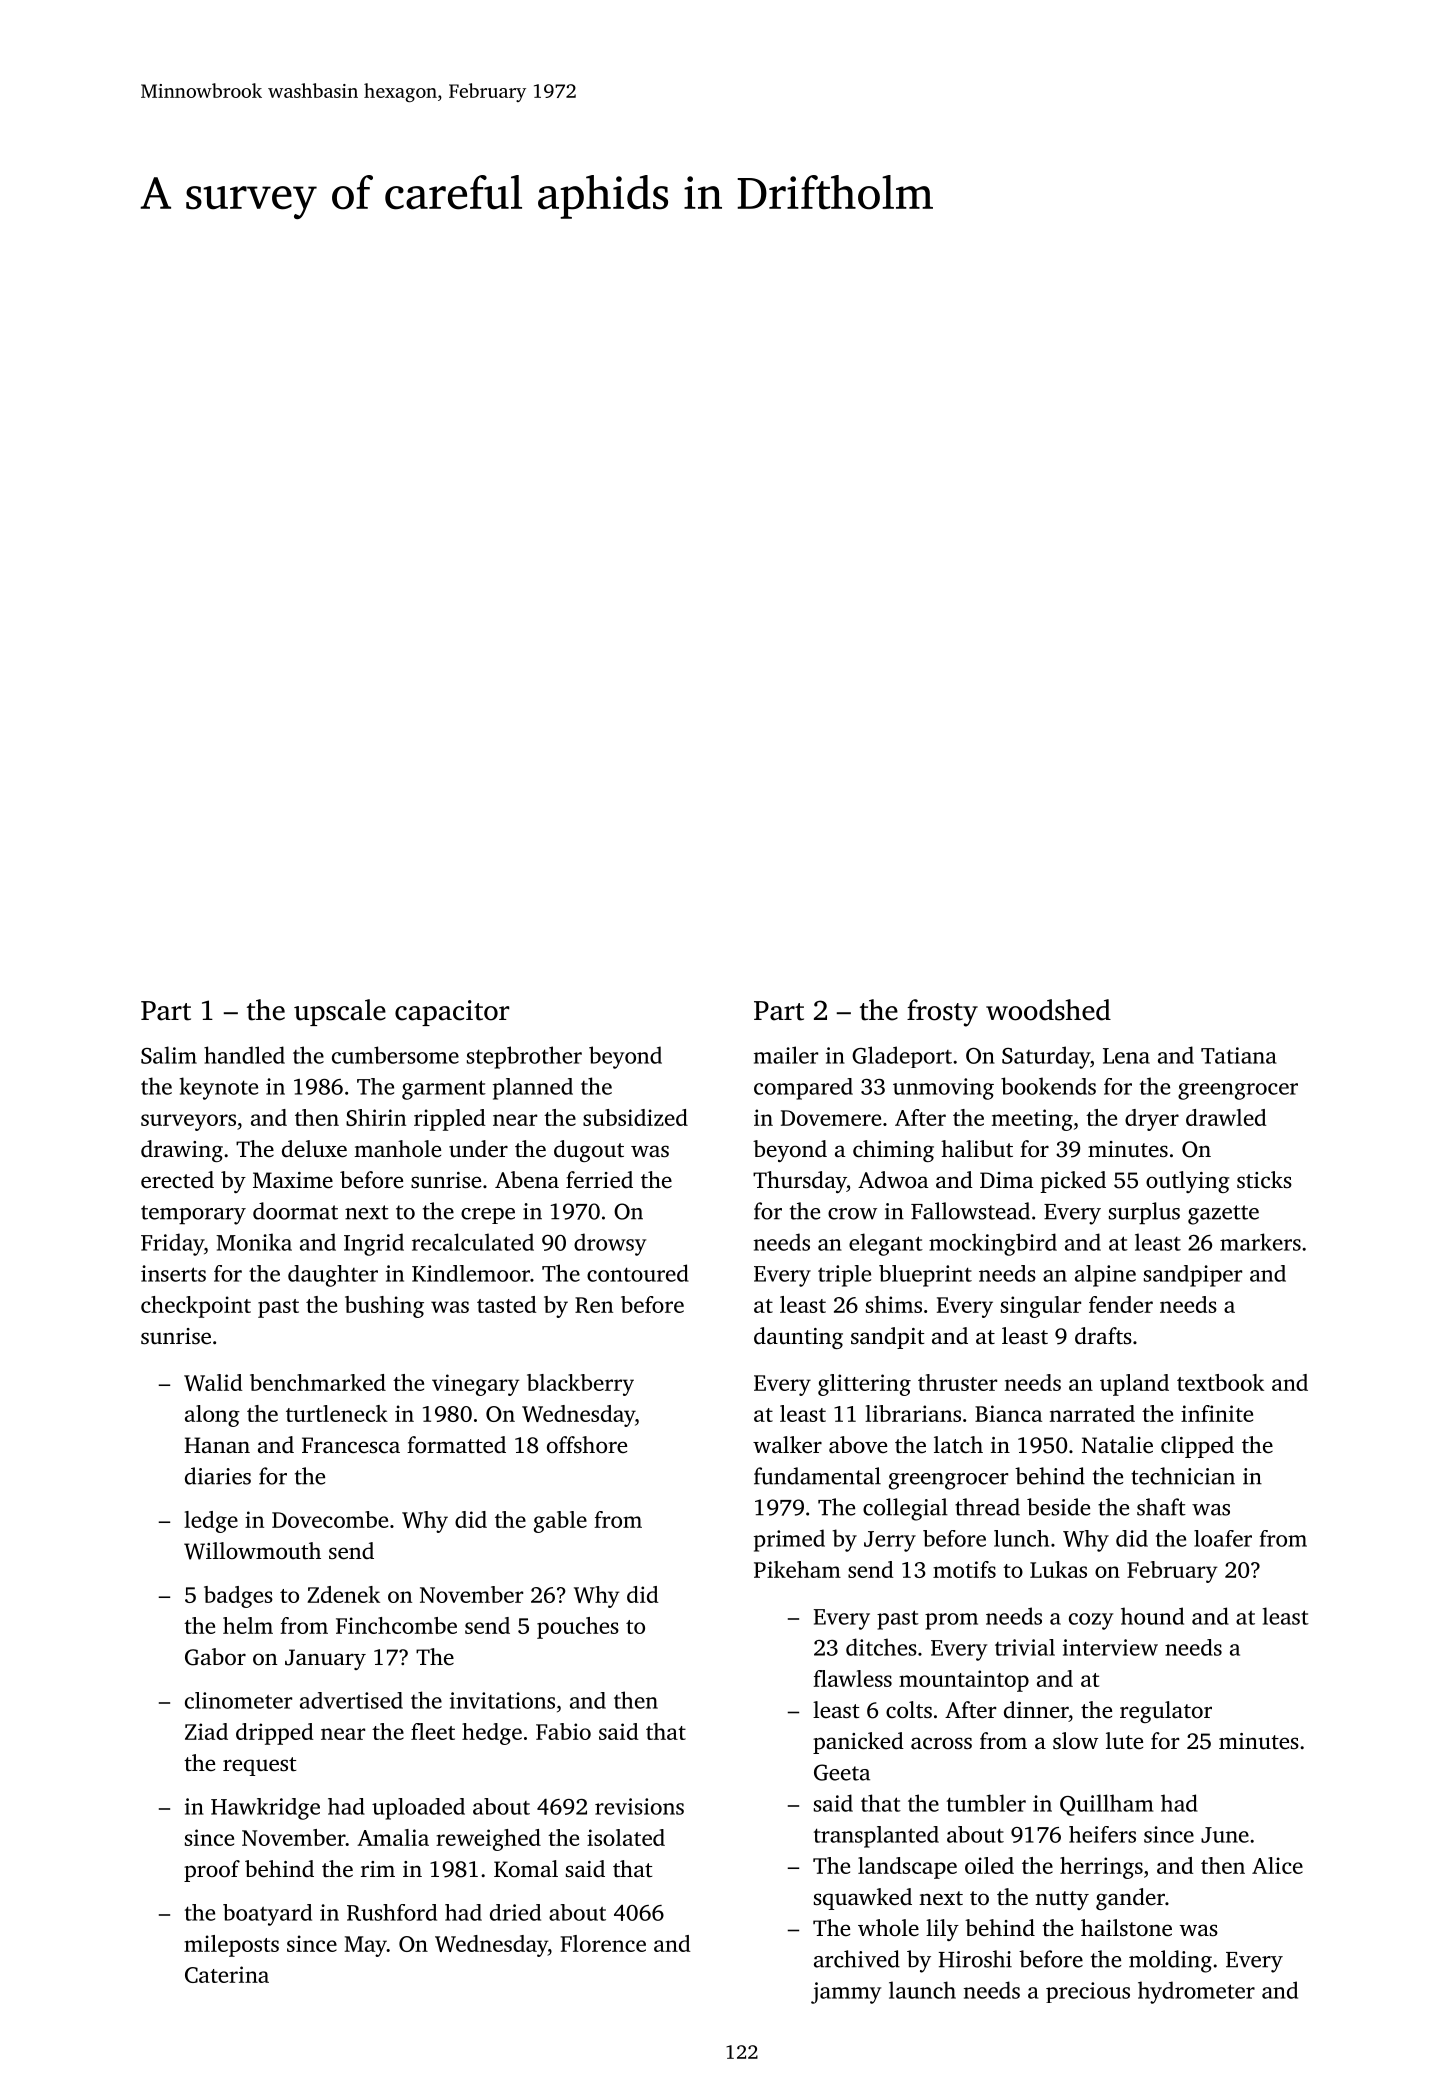 This image has height=2100, width=1450. I want to click on offshore, so click(587, 1444).
